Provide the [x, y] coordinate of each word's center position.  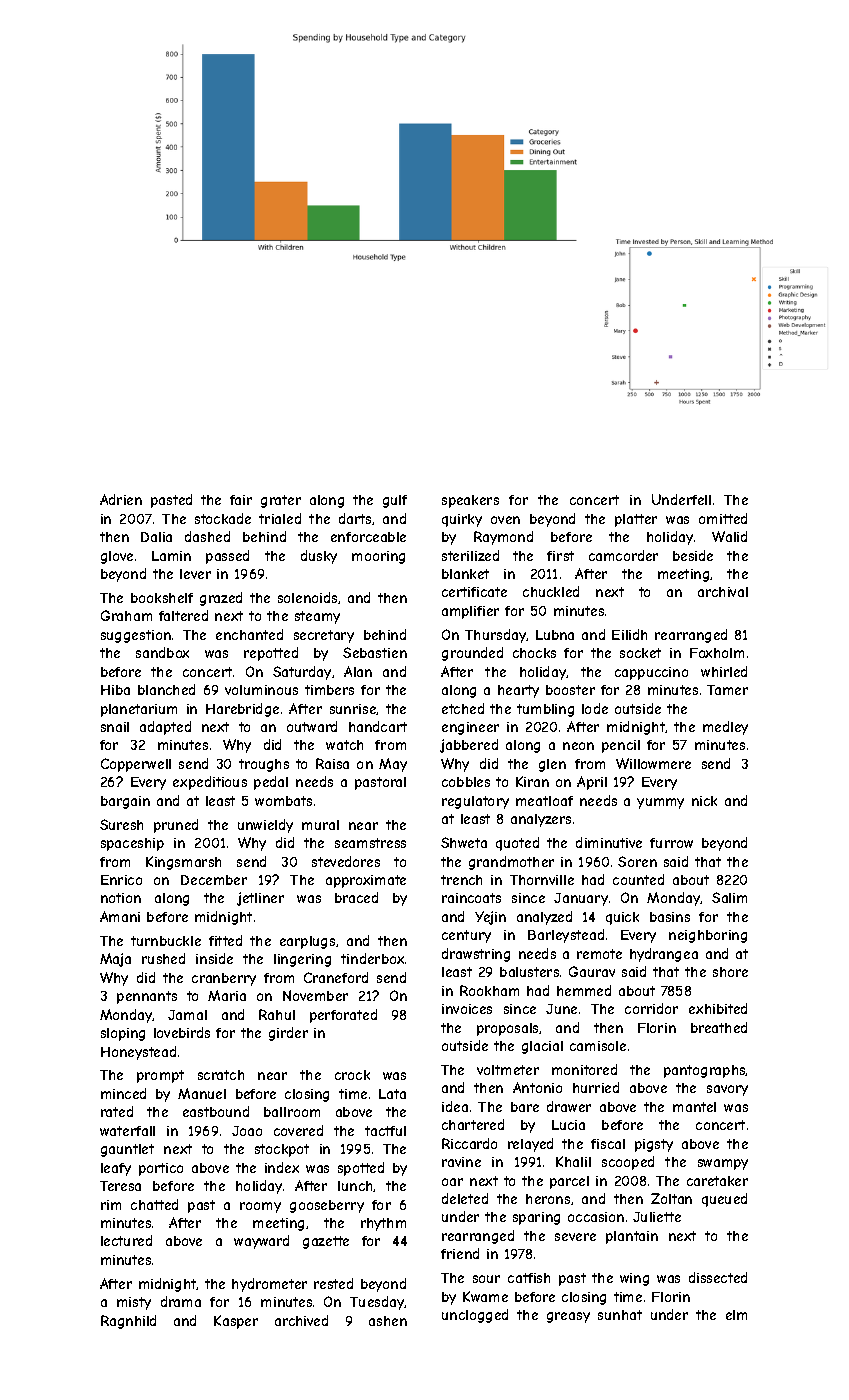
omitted [723, 518]
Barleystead [566, 936]
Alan [358, 671]
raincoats [471, 898]
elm [736, 1315]
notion [121, 898]
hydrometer [269, 1285]
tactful [385, 1131]
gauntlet [127, 1150]
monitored [584, 1069]
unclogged [475, 1316]
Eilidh [629, 634]
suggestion [136, 636]
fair [241, 500]
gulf [395, 501]
